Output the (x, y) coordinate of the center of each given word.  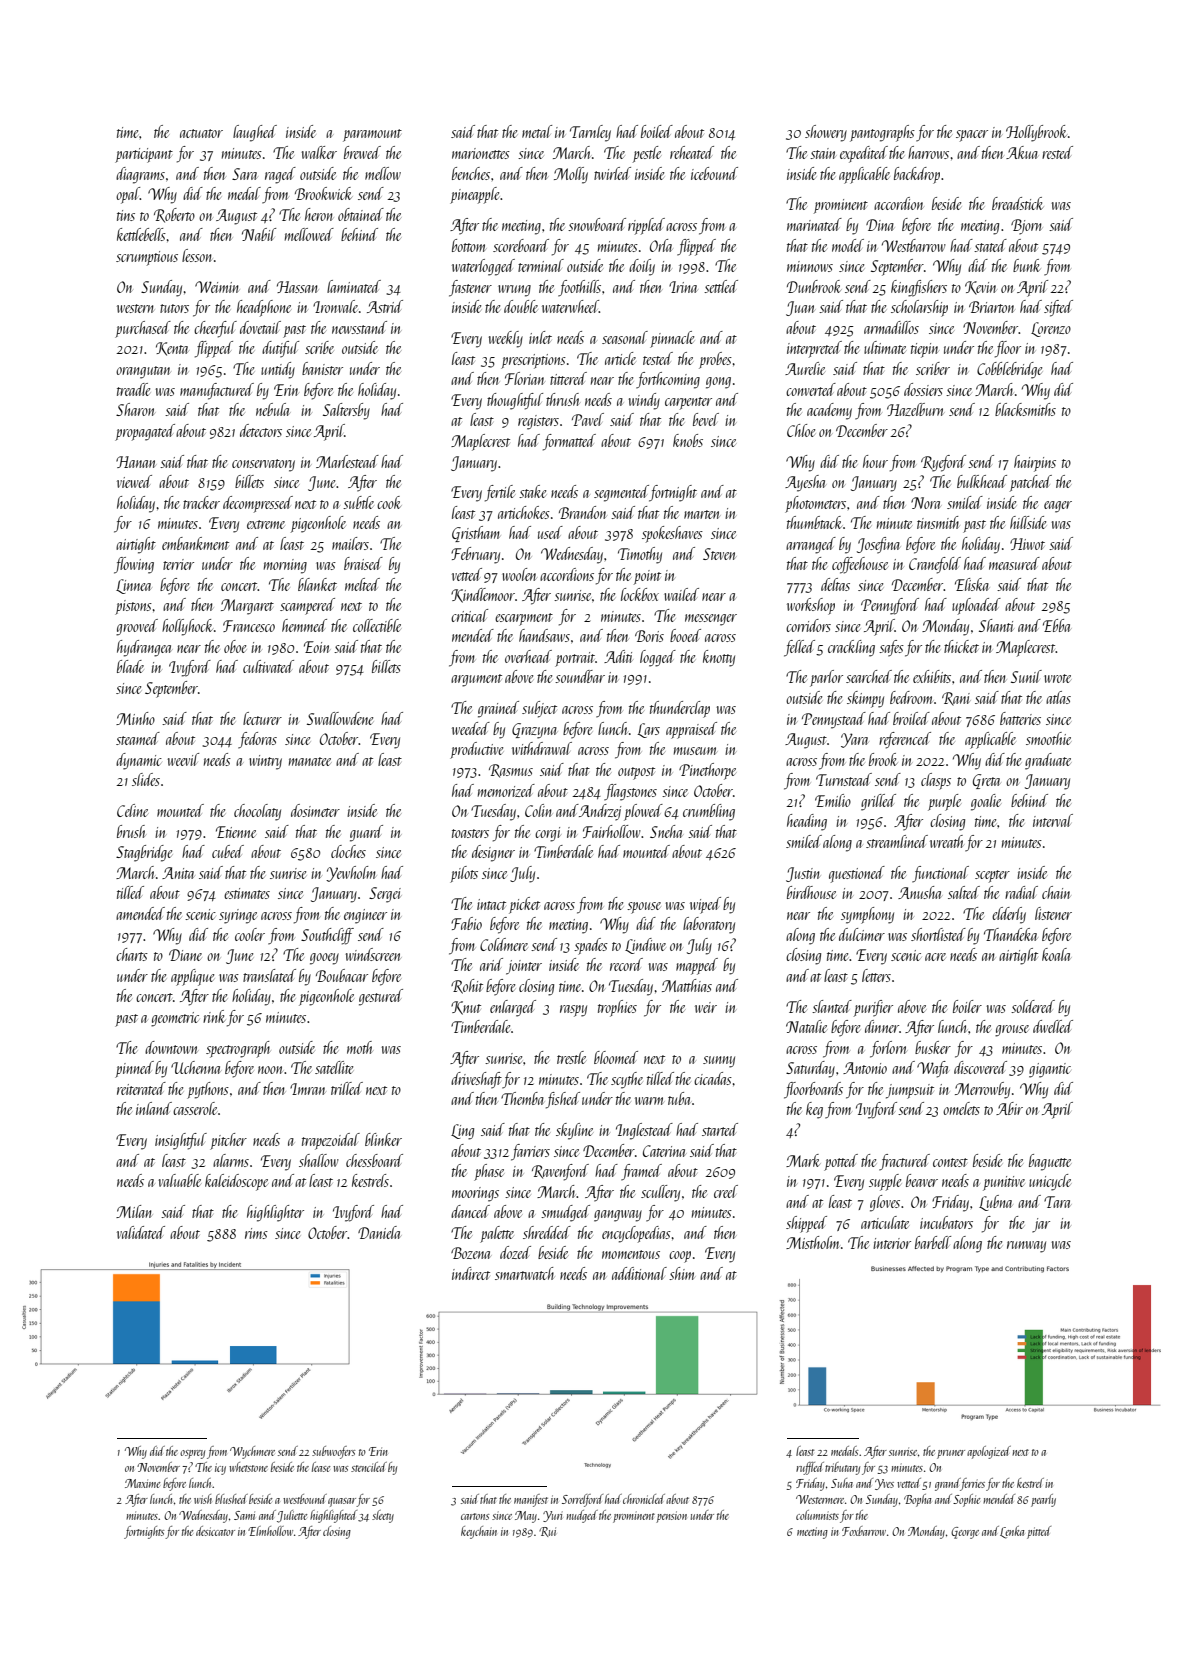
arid (491, 964)
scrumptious (147, 258)
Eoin (317, 647)
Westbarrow (914, 245)
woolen (519, 574)
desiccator (215, 1531)
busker (933, 1047)
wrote (1057, 678)
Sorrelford (582, 1500)
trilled (347, 1088)
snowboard (597, 224)
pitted (1039, 1532)
